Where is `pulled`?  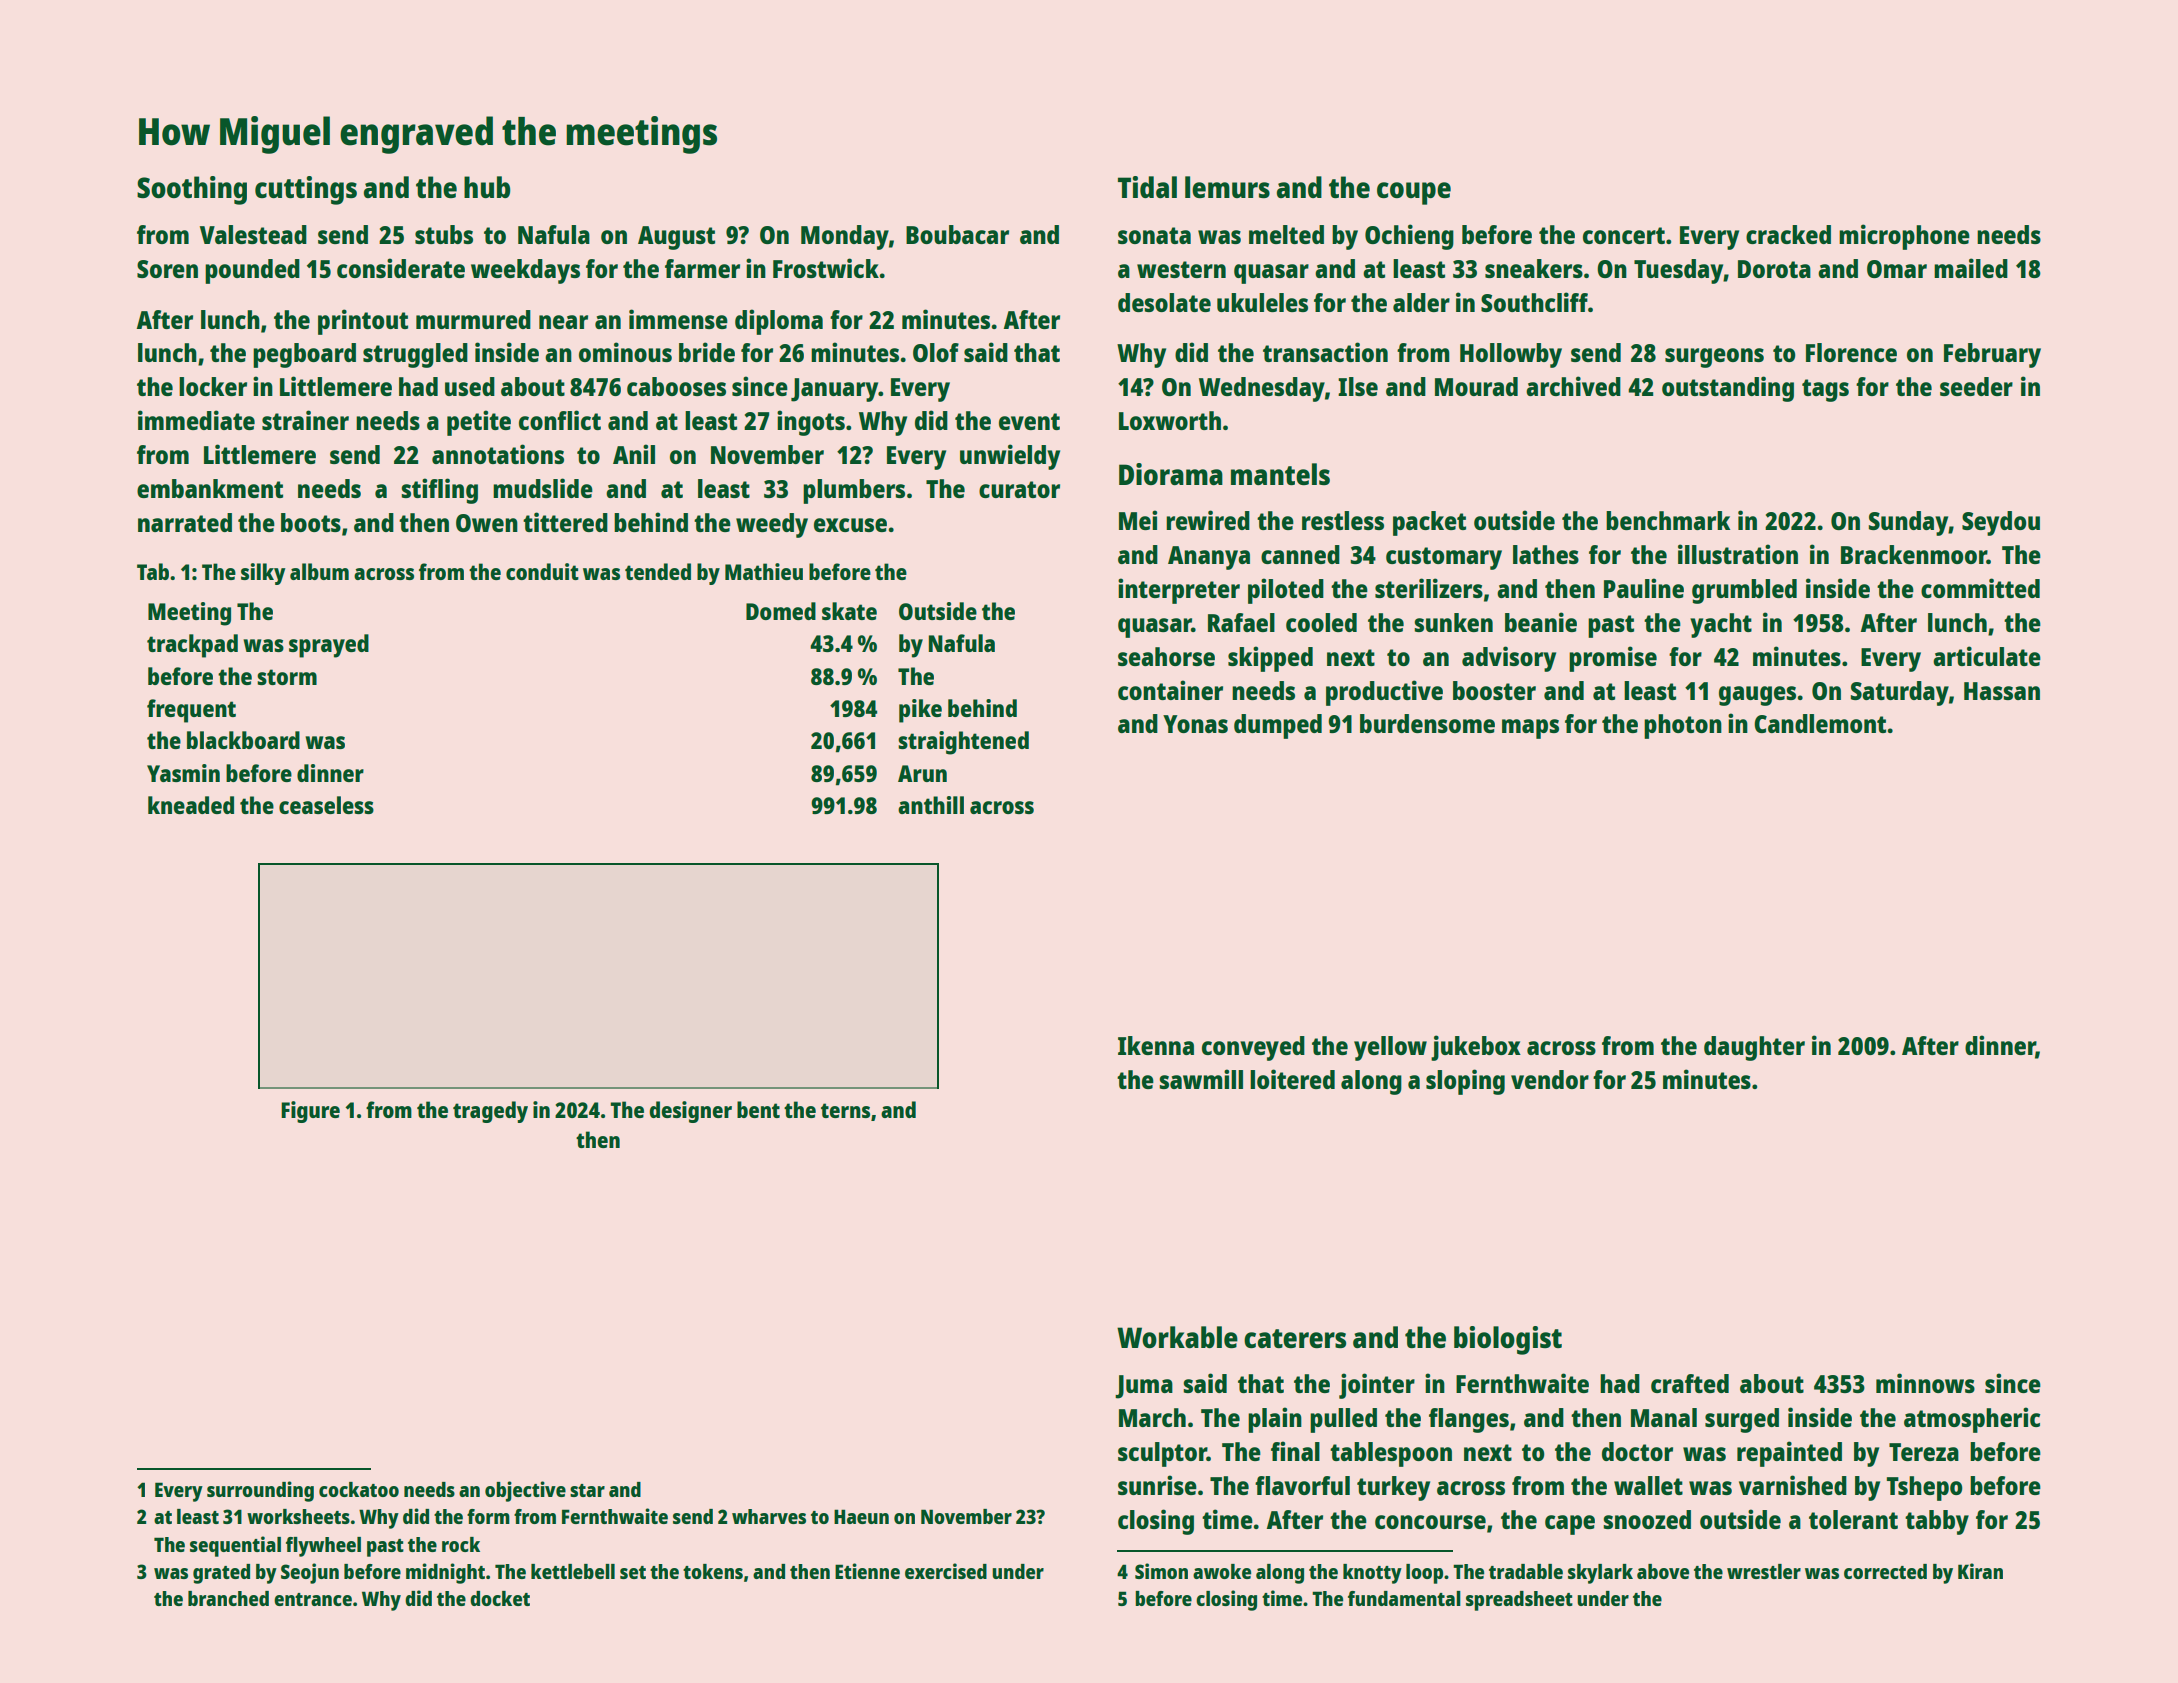
pulled is located at coordinates (1343, 1420).
